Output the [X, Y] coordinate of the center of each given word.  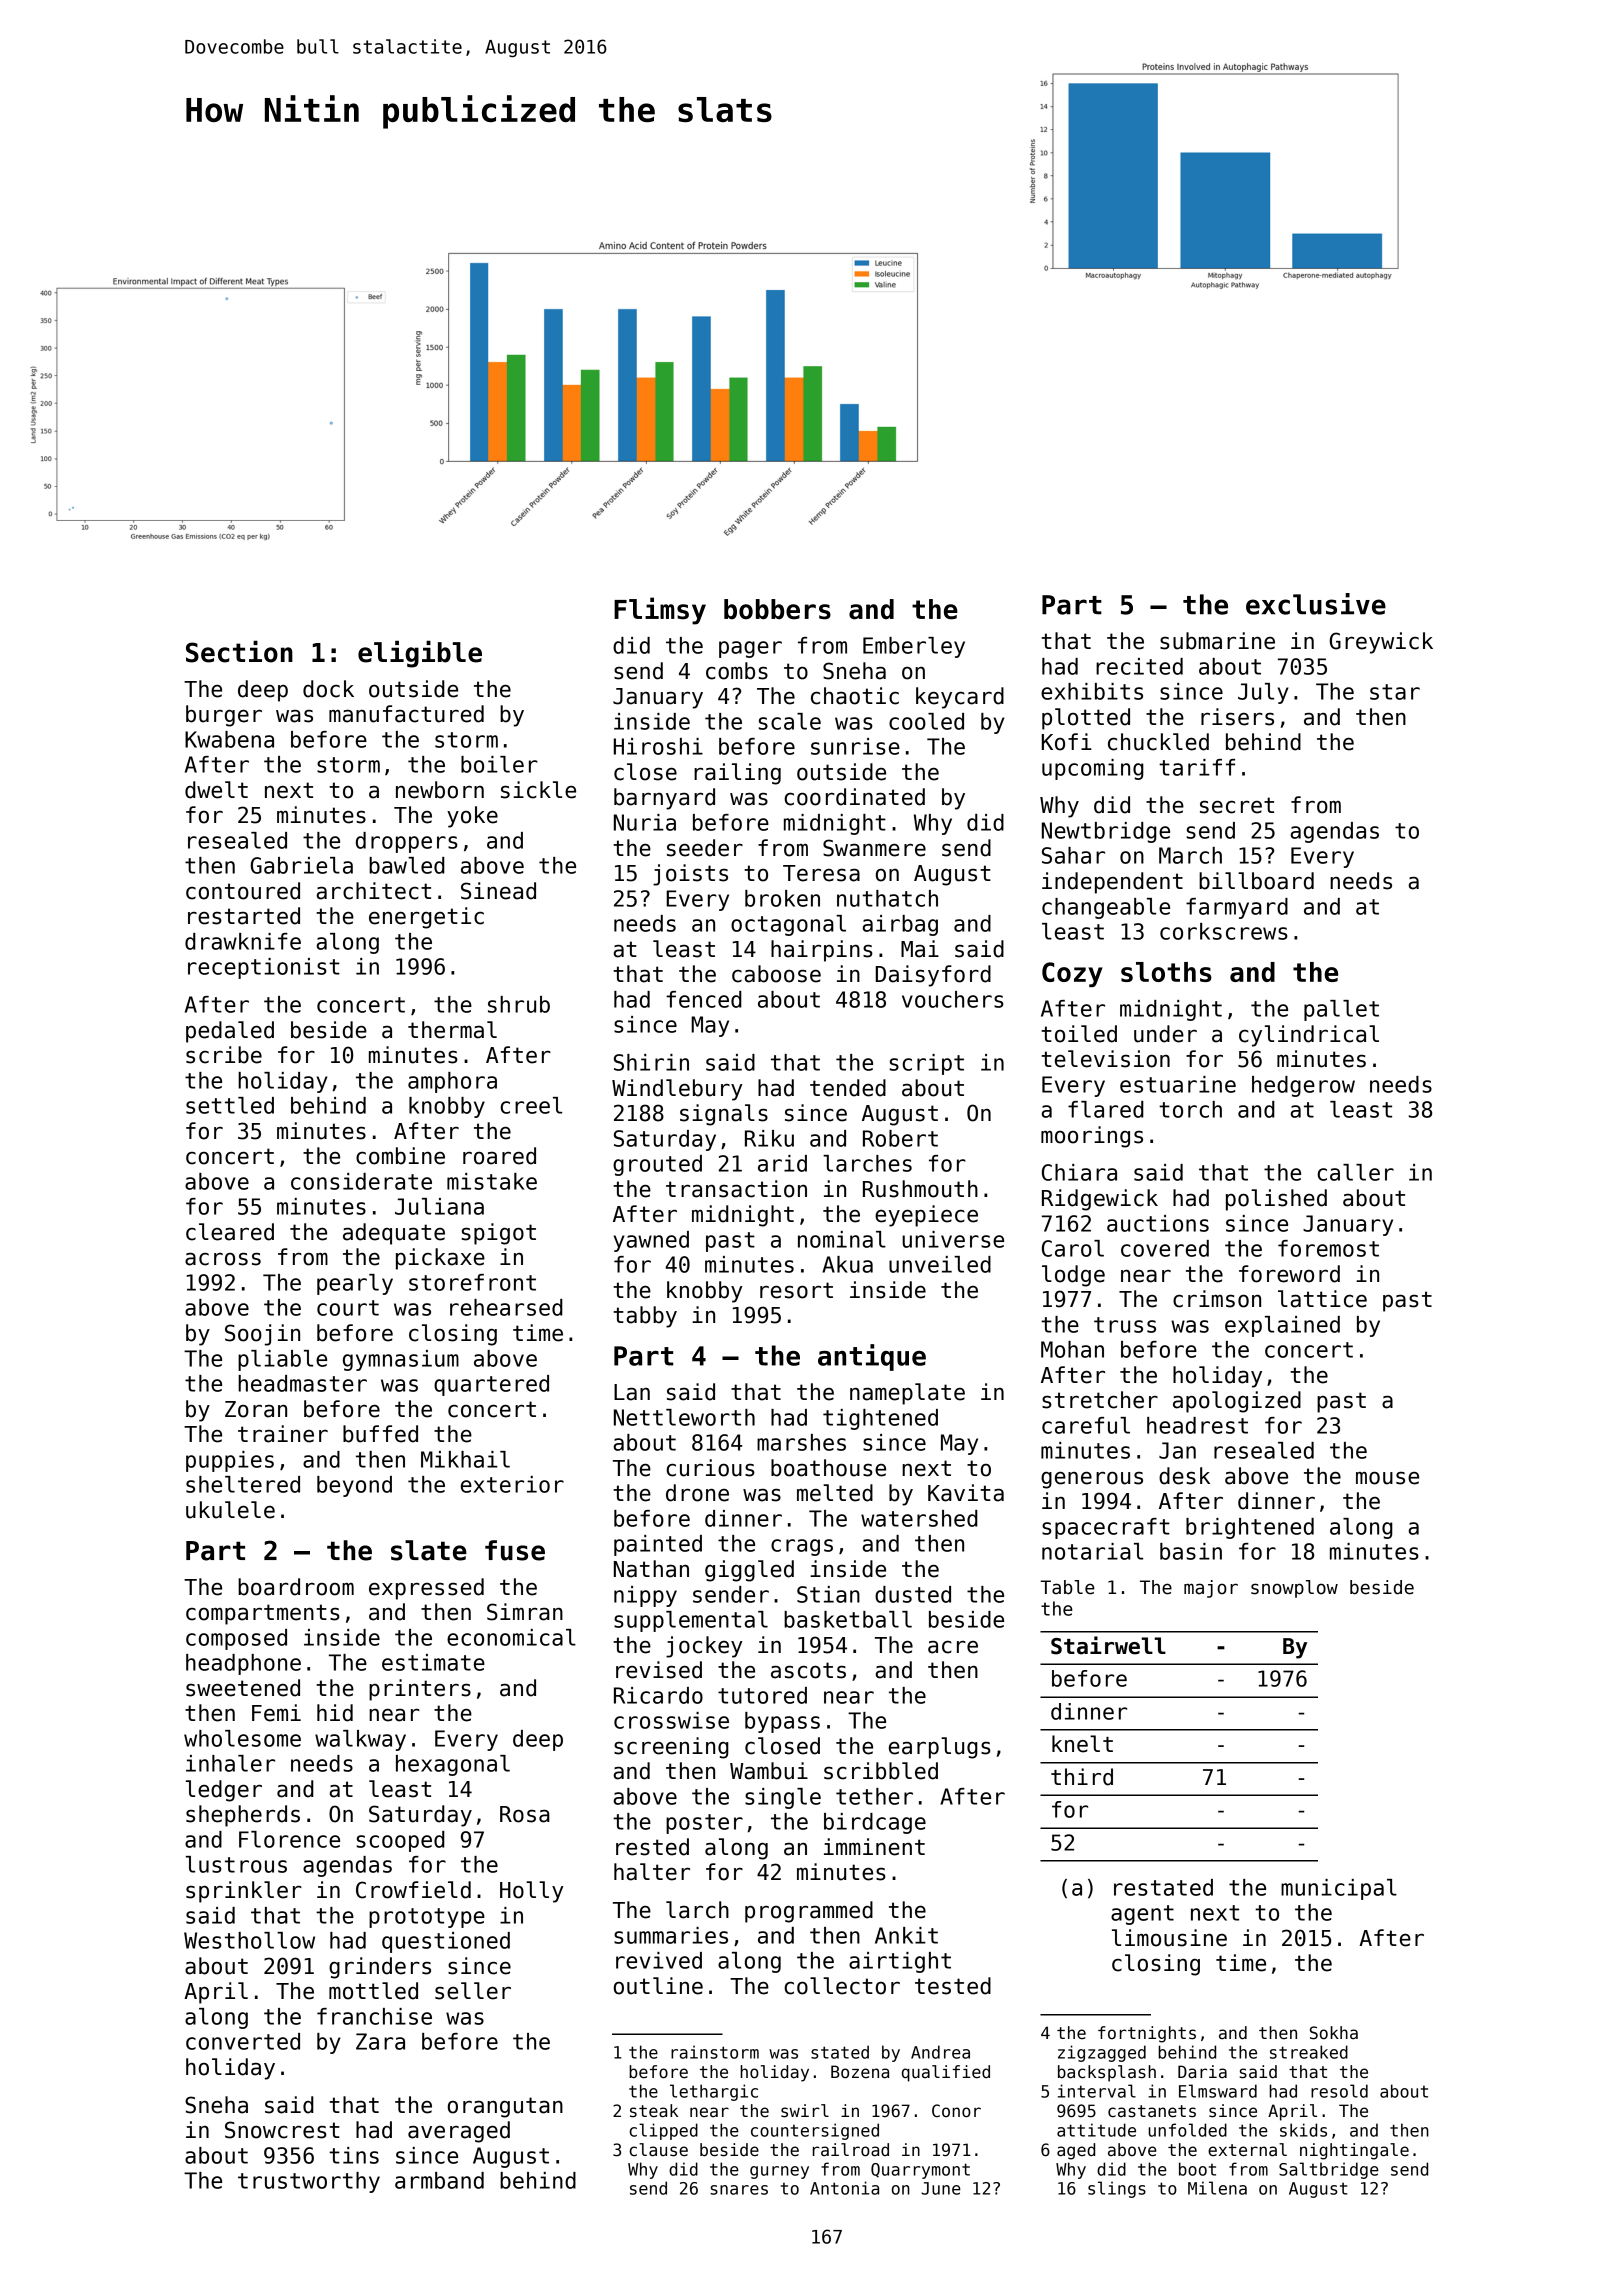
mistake [492, 1181]
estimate [433, 1662]
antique [872, 1357]
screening [671, 1748]
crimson [1217, 1299]
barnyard [664, 799]
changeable [1106, 908]
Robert [900, 1138]
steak [654, 2111]
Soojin [262, 1335]
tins [354, 2155]
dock [328, 689]
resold [1339, 2091]
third [1082, 1777]
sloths [1166, 972]
